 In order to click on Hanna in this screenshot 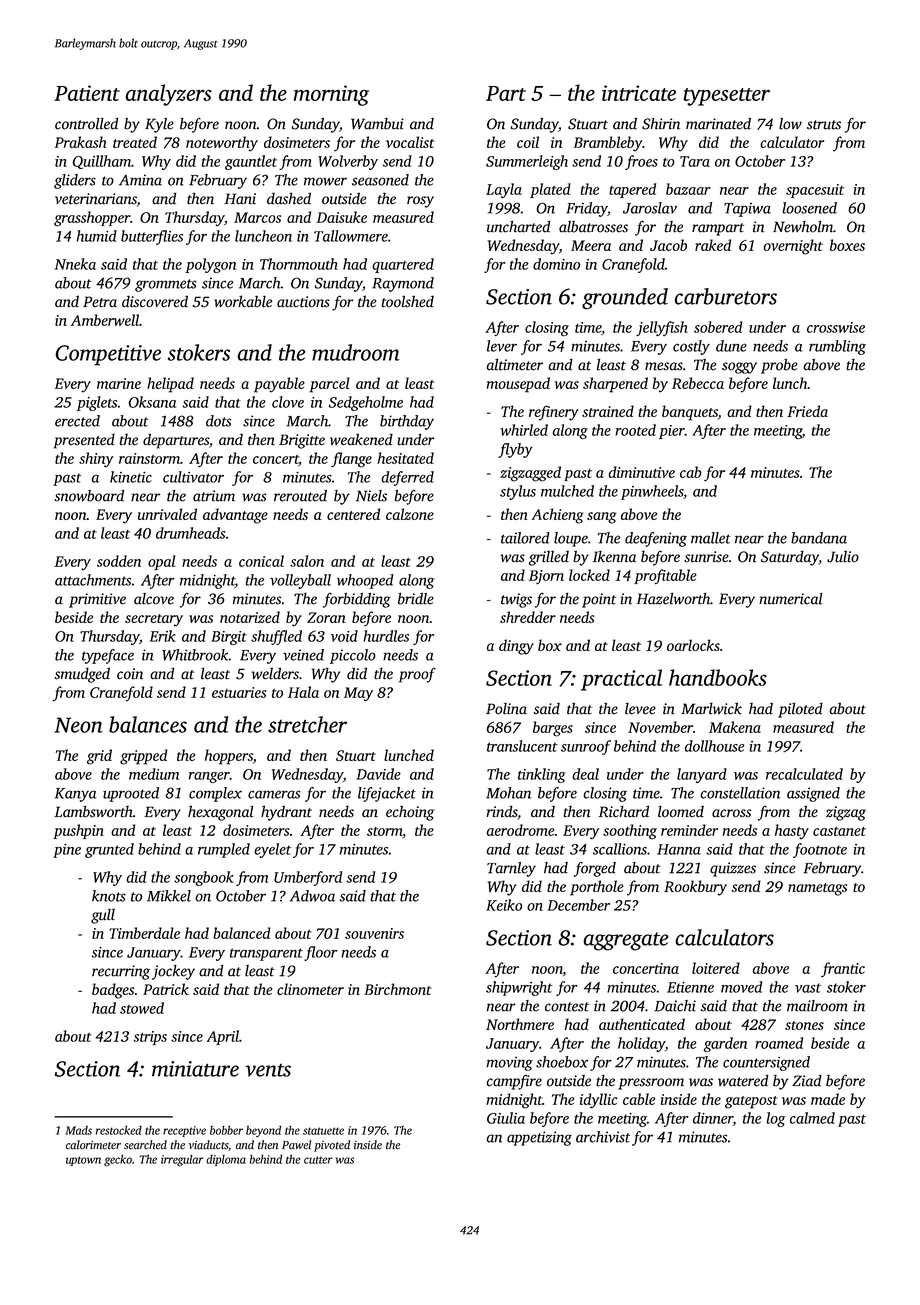, I will do `click(679, 849)`.
